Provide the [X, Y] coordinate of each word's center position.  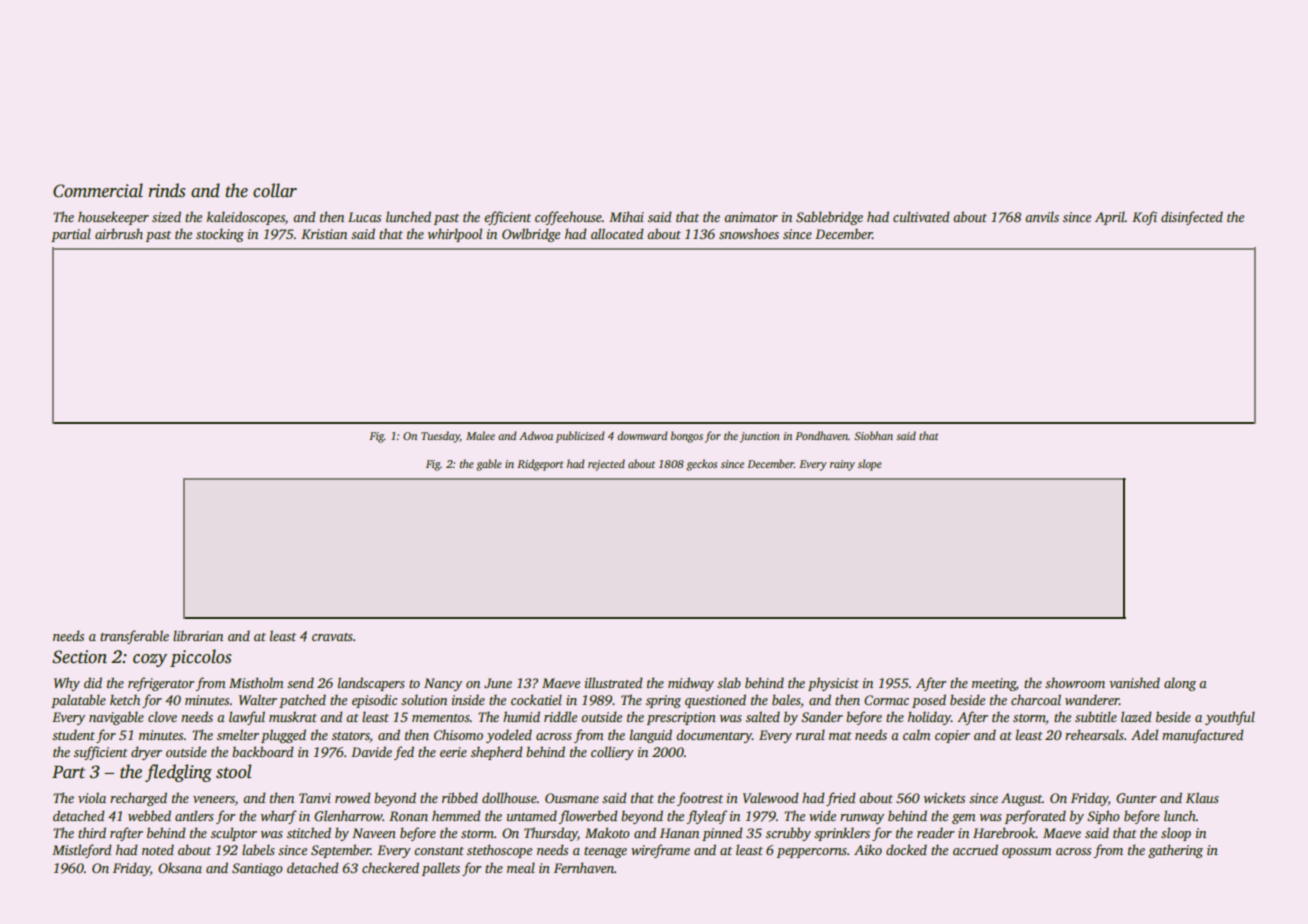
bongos [687, 437]
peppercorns [812, 853]
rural [810, 734]
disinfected [1192, 218]
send [300, 682]
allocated [617, 233]
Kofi [1144, 218]
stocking [220, 235]
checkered [390, 867]
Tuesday [440, 437]
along [1180, 684]
